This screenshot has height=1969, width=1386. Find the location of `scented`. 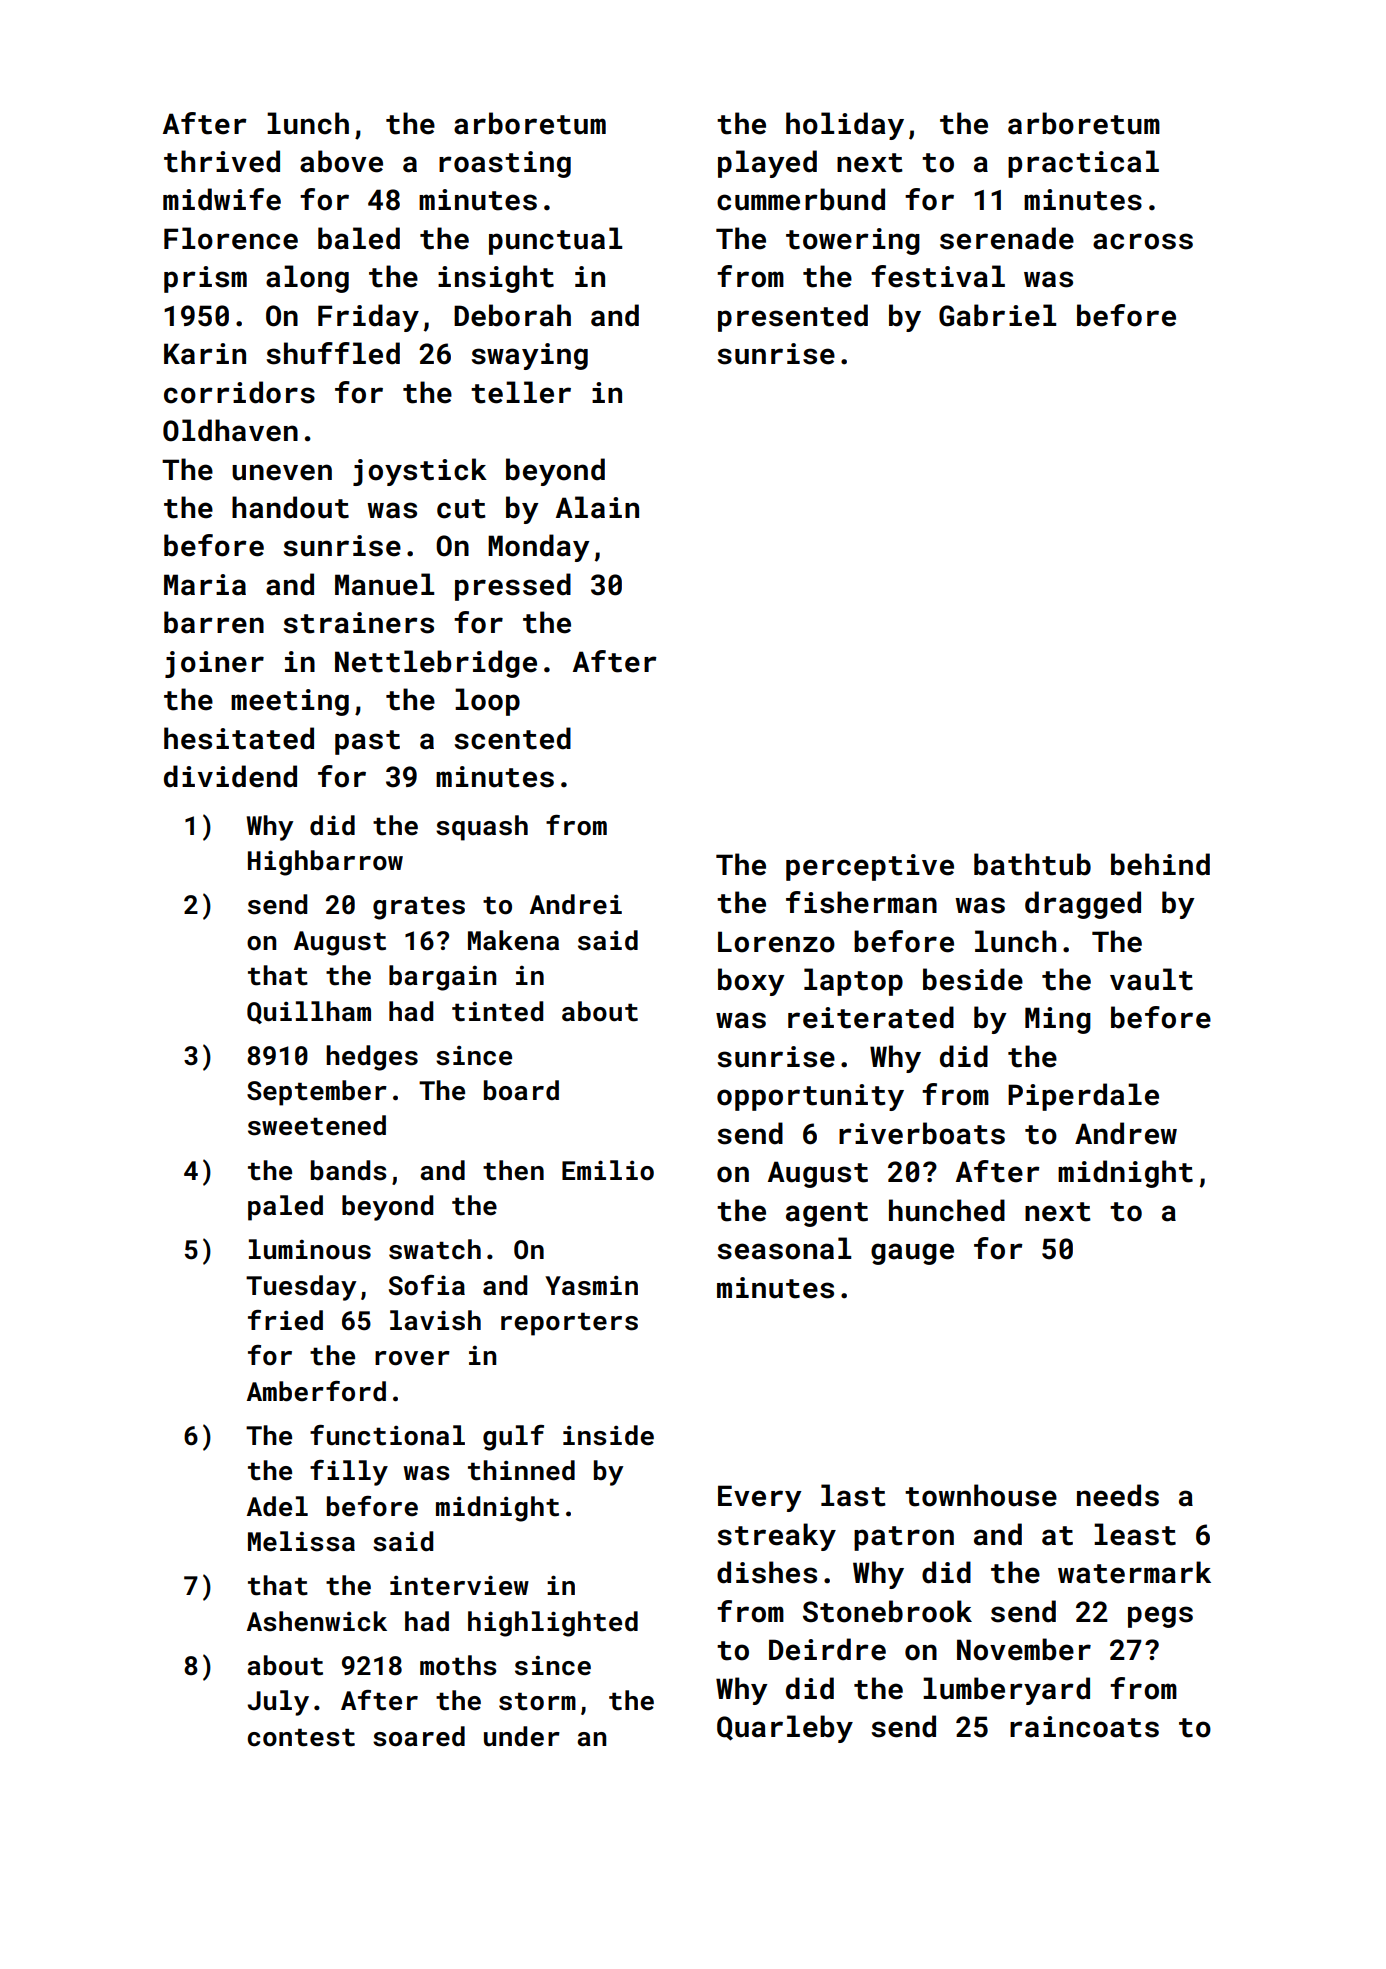

scented is located at coordinates (512, 738).
